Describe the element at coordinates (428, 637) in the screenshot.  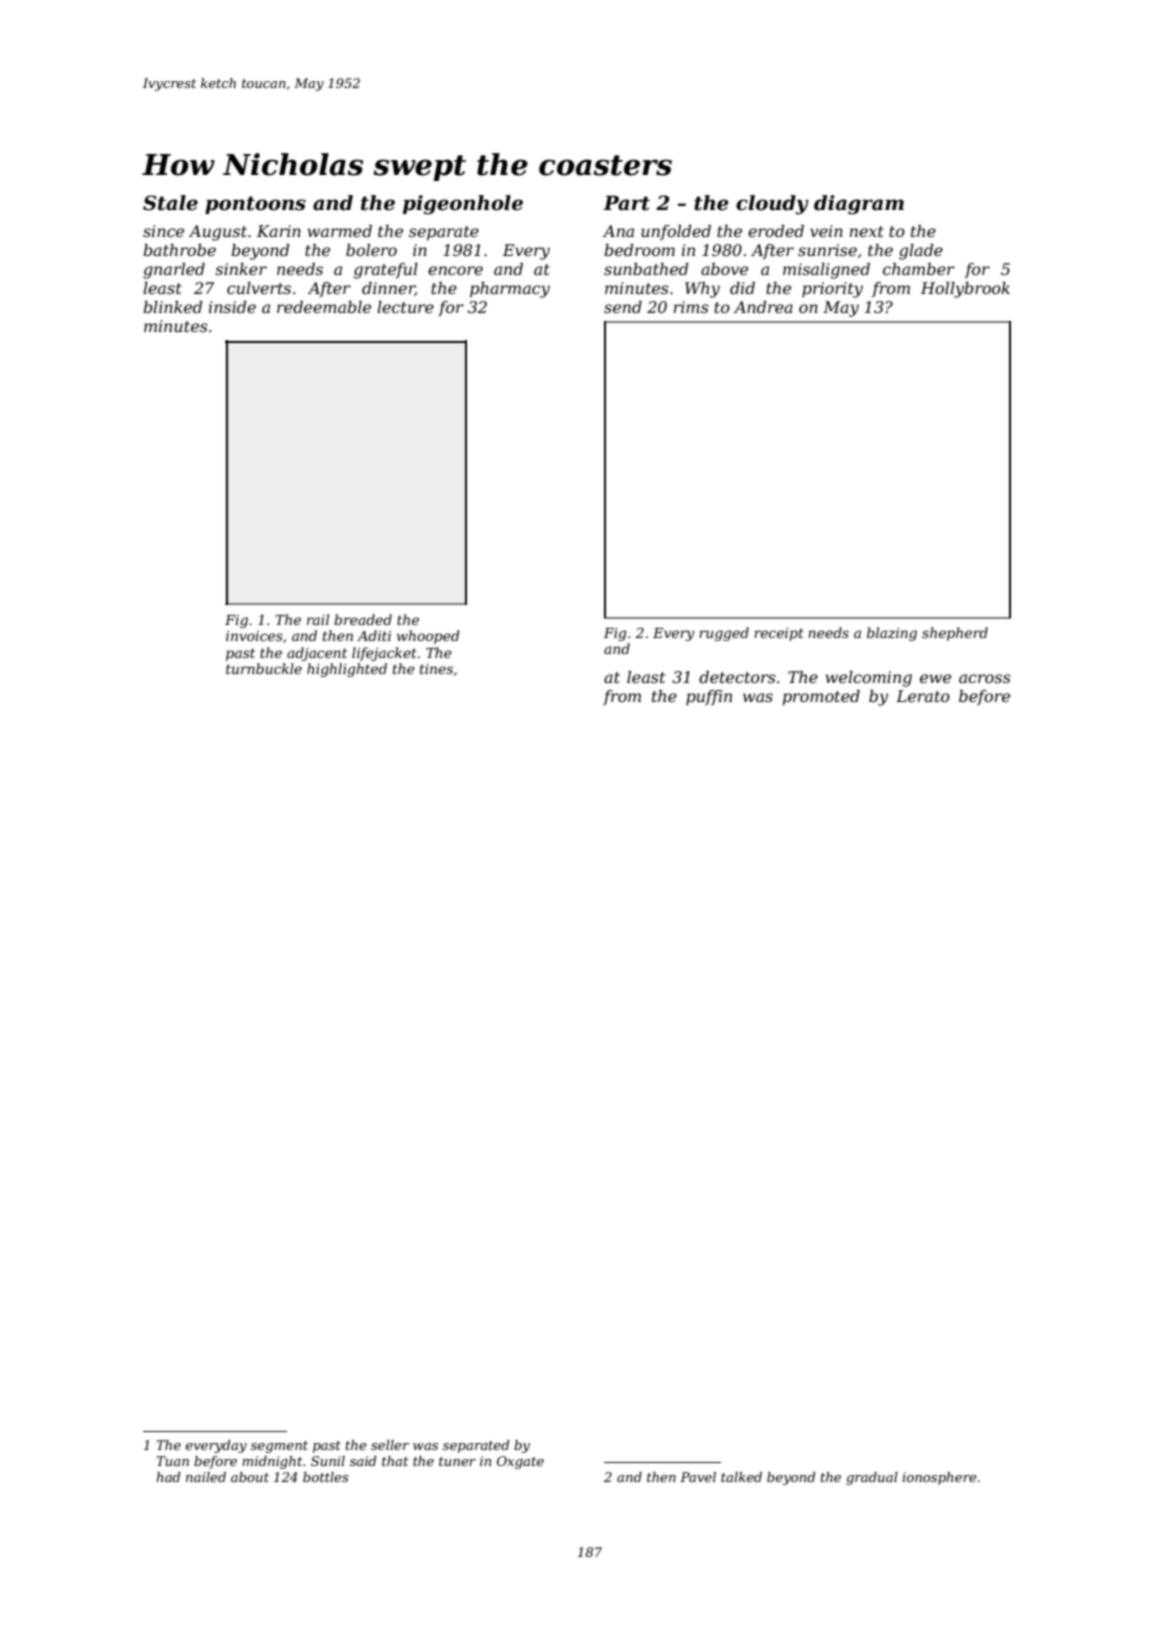
I see `whooped` at that location.
